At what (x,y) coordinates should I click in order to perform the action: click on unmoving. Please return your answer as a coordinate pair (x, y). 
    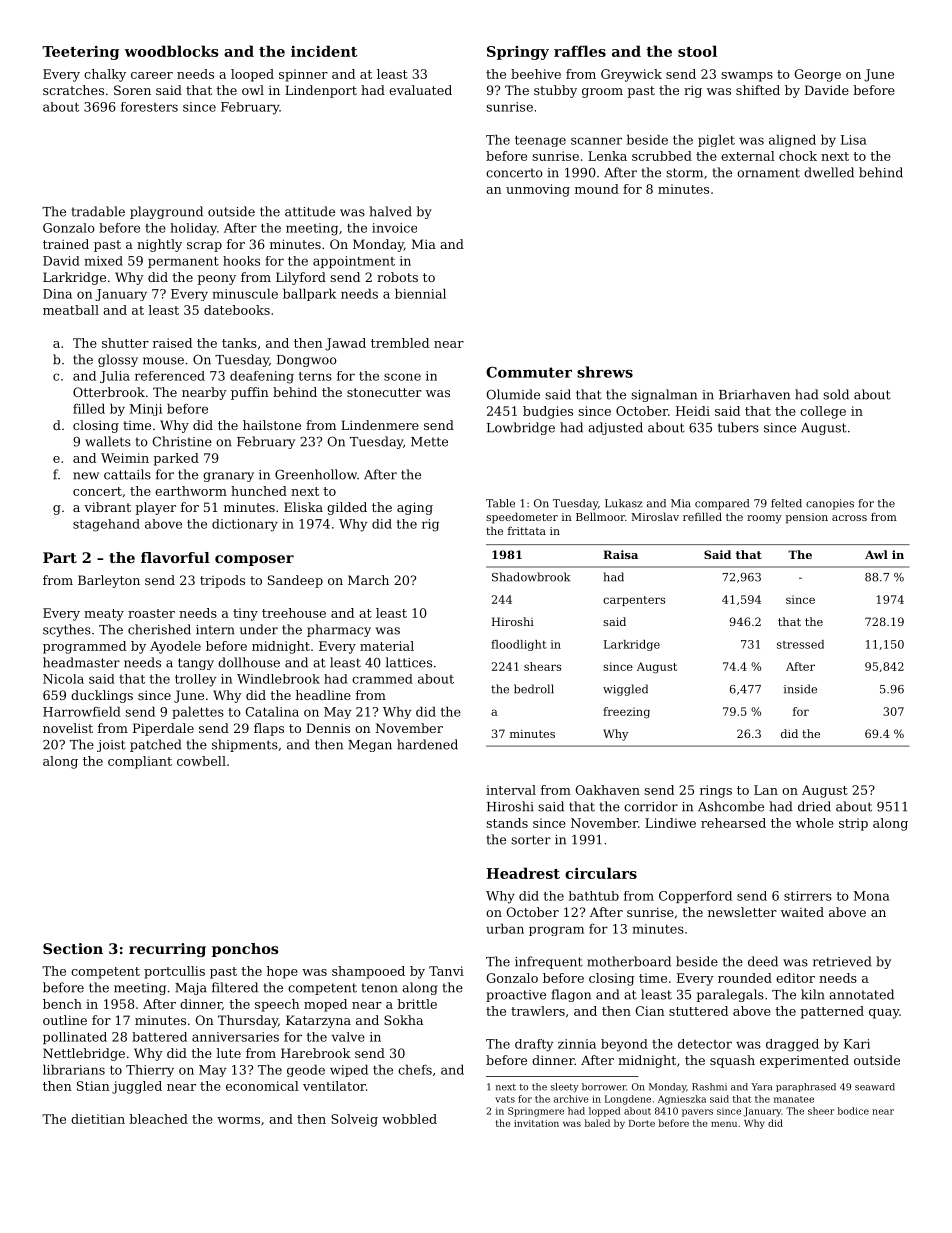
    Looking at the image, I should click on (538, 190).
